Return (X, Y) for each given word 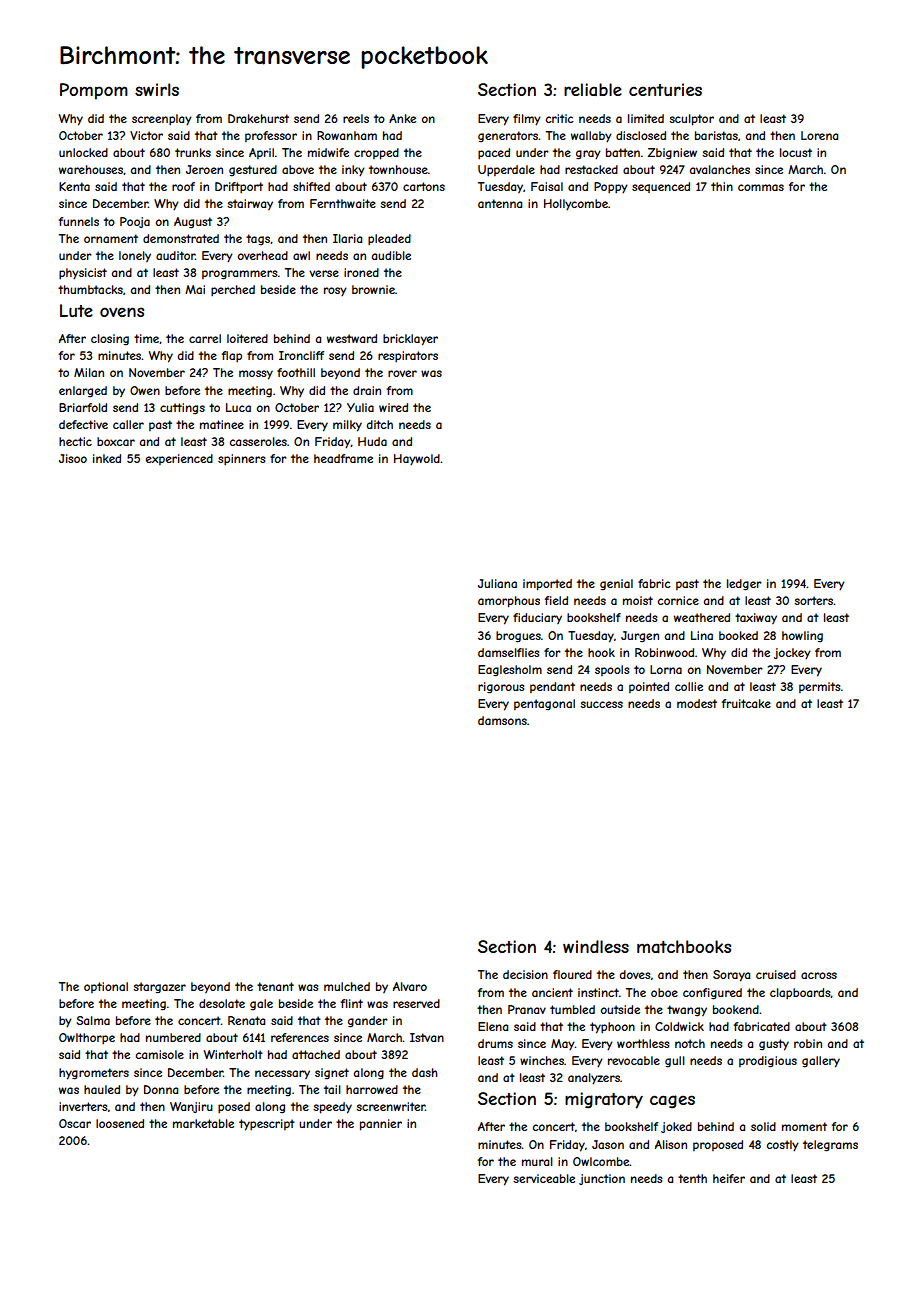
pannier (381, 1125)
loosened (120, 1123)
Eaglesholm (510, 671)
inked (107, 458)
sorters (814, 600)
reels (356, 118)
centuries (665, 89)
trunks (193, 152)
